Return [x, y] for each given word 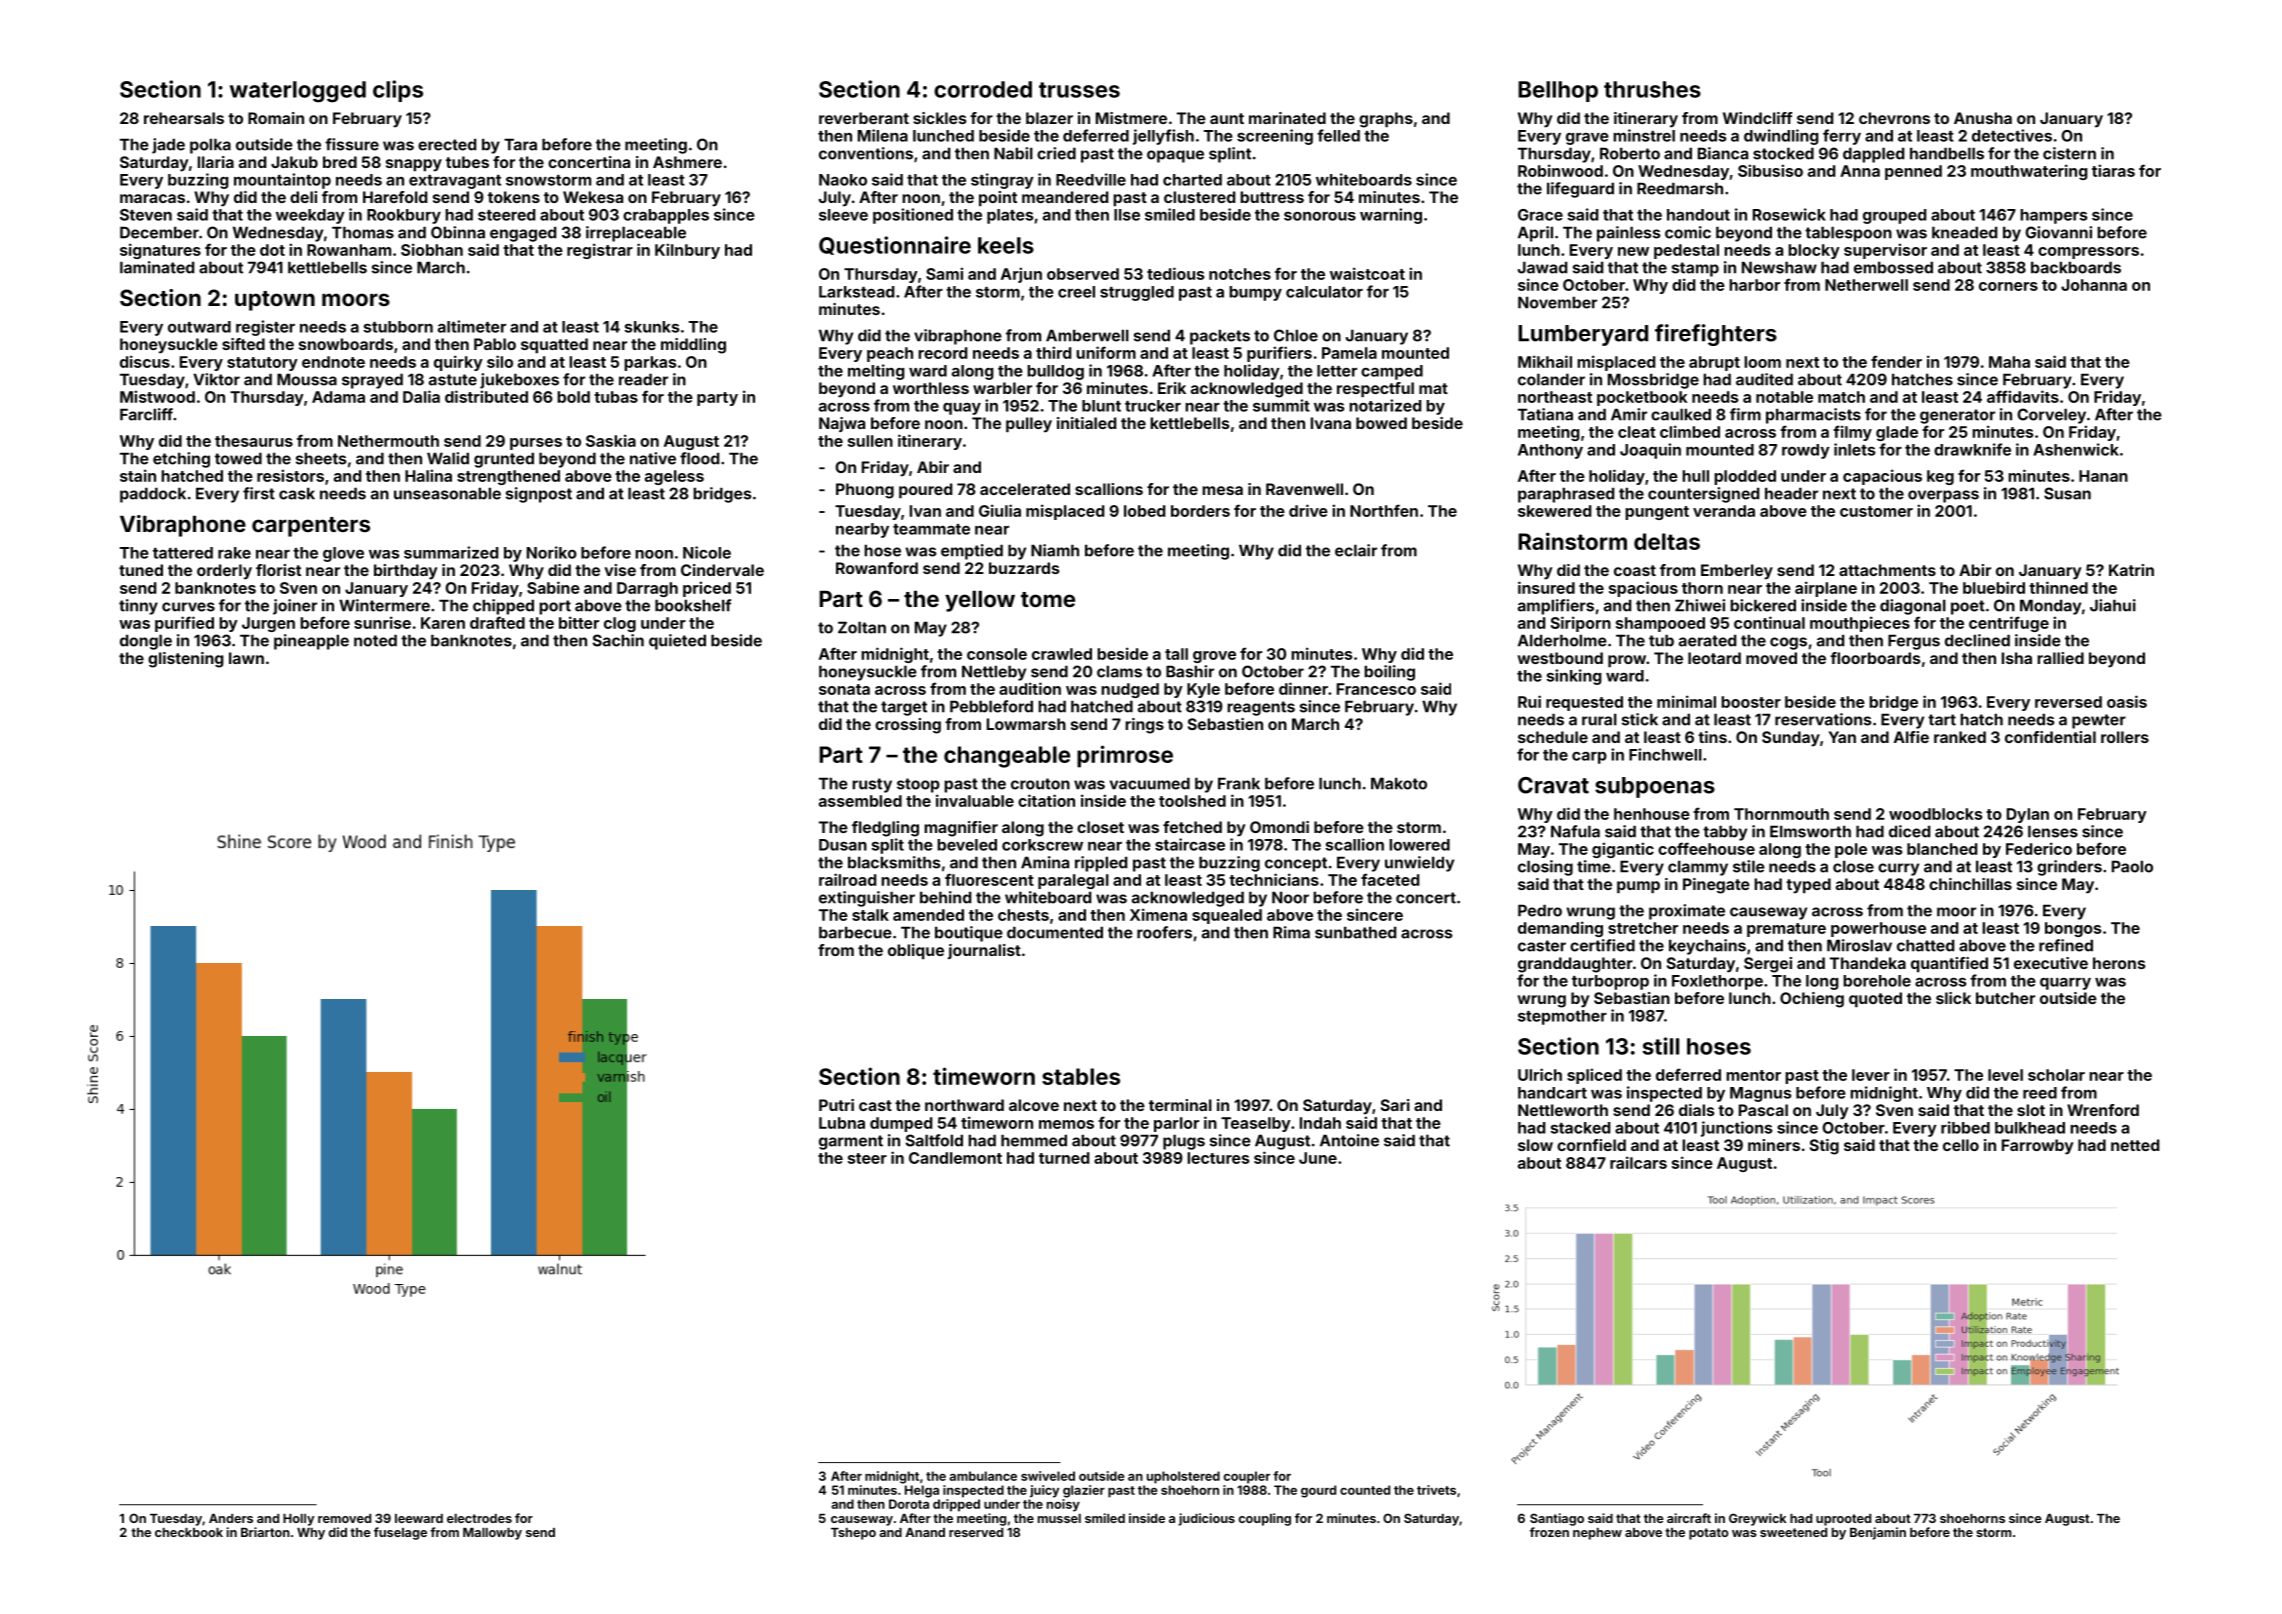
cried [1056, 153]
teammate [931, 529]
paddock [153, 495]
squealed [1227, 916]
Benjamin [1878, 1533]
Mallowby [492, 1534]
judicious [1206, 1519]
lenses [2053, 831]
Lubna [842, 1123]
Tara [520, 144]
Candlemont [955, 1158]
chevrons [1894, 118]
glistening [186, 660]
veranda [1724, 511]
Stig [1824, 1147]
